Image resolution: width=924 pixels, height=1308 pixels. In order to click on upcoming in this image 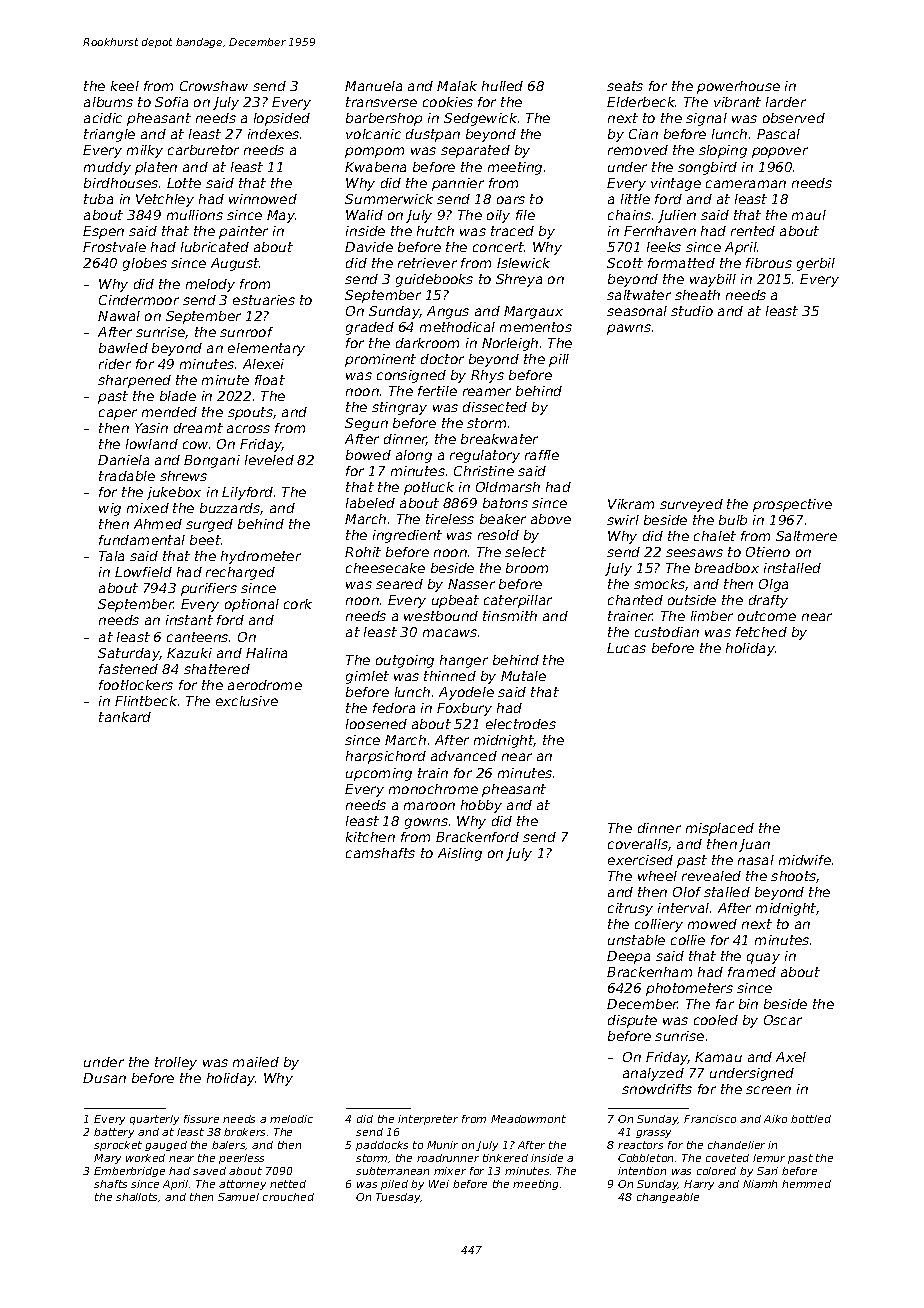, I will do `click(379, 774)`.
